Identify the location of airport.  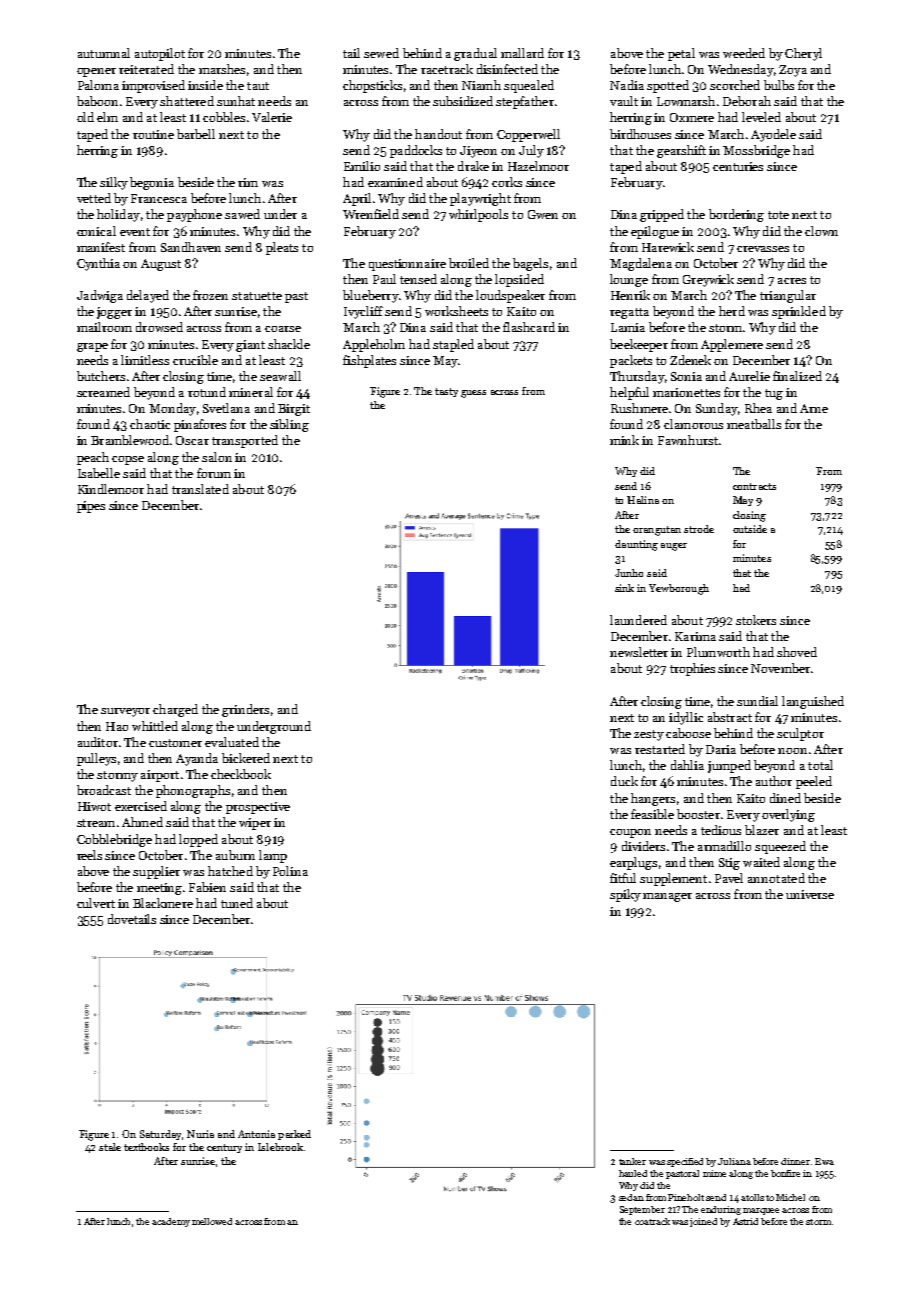
(160, 776).
